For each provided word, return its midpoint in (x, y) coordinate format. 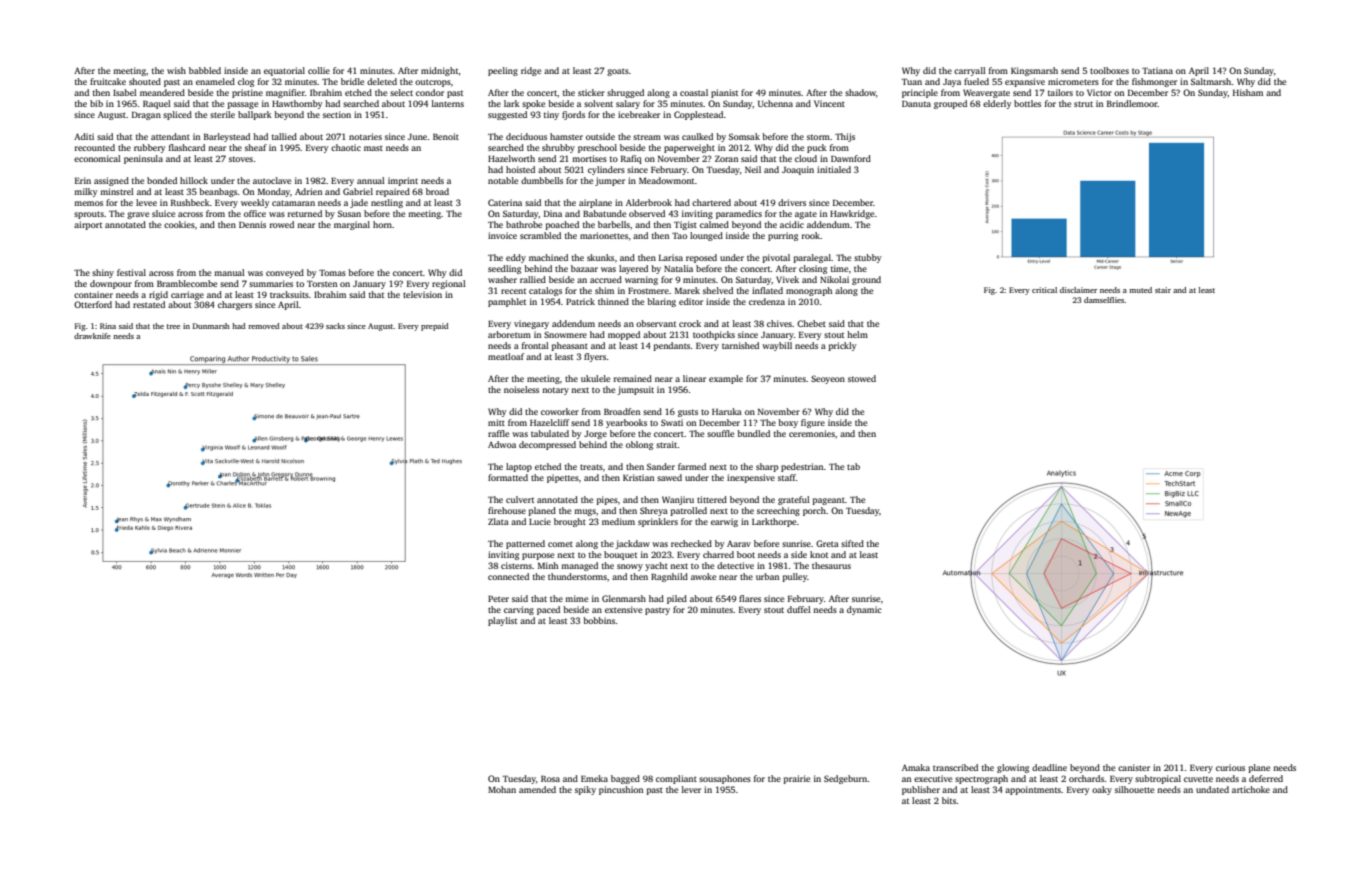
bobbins (599, 620)
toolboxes (1109, 70)
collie (319, 70)
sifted (852, 543)
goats (618, 72)
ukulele (595, 378)
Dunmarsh (211, 326)
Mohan (502, 789)
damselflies (1104, 300)
